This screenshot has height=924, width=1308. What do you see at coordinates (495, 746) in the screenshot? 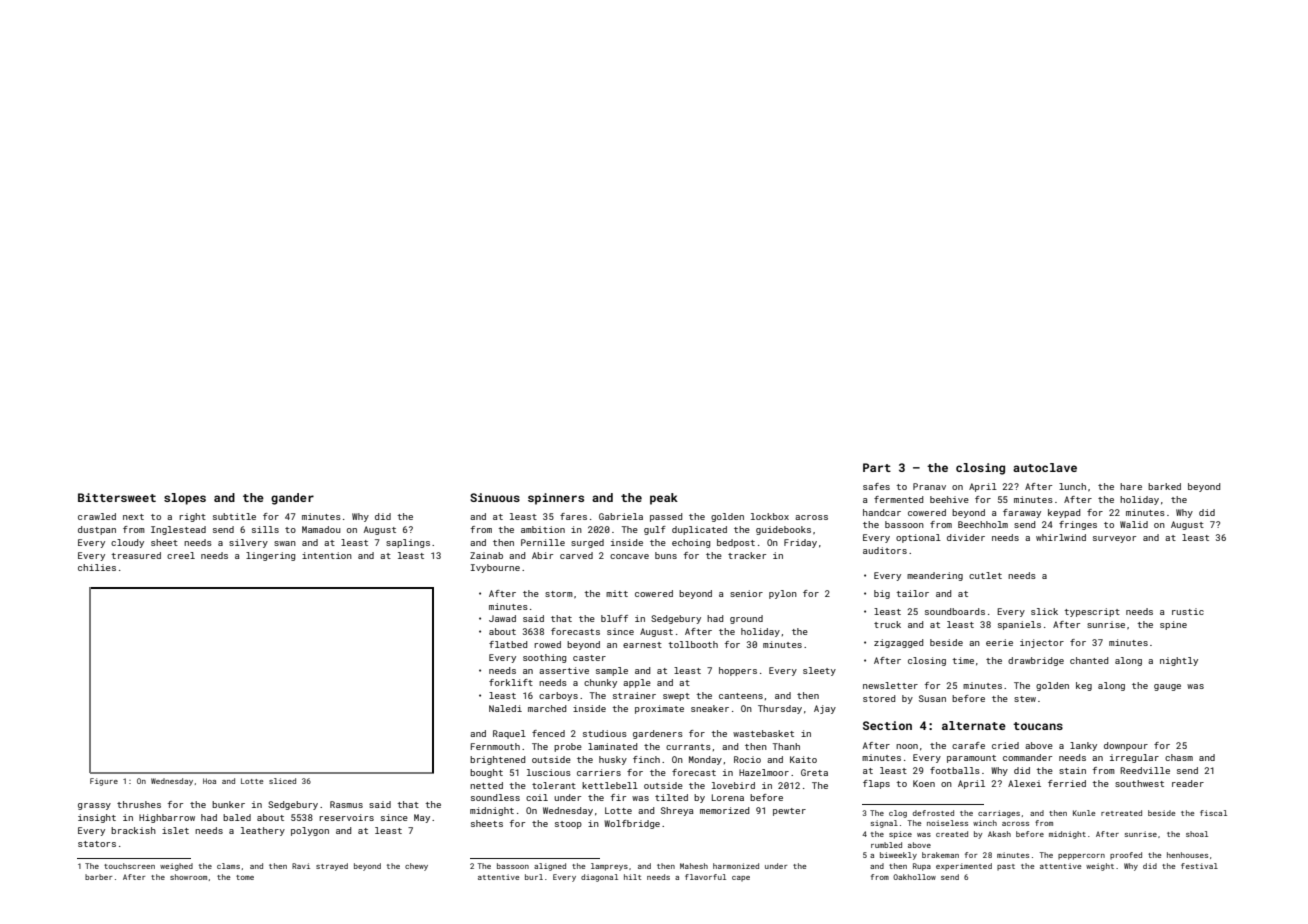
I see `Fernmouth` at bounding box center [495, 746].
